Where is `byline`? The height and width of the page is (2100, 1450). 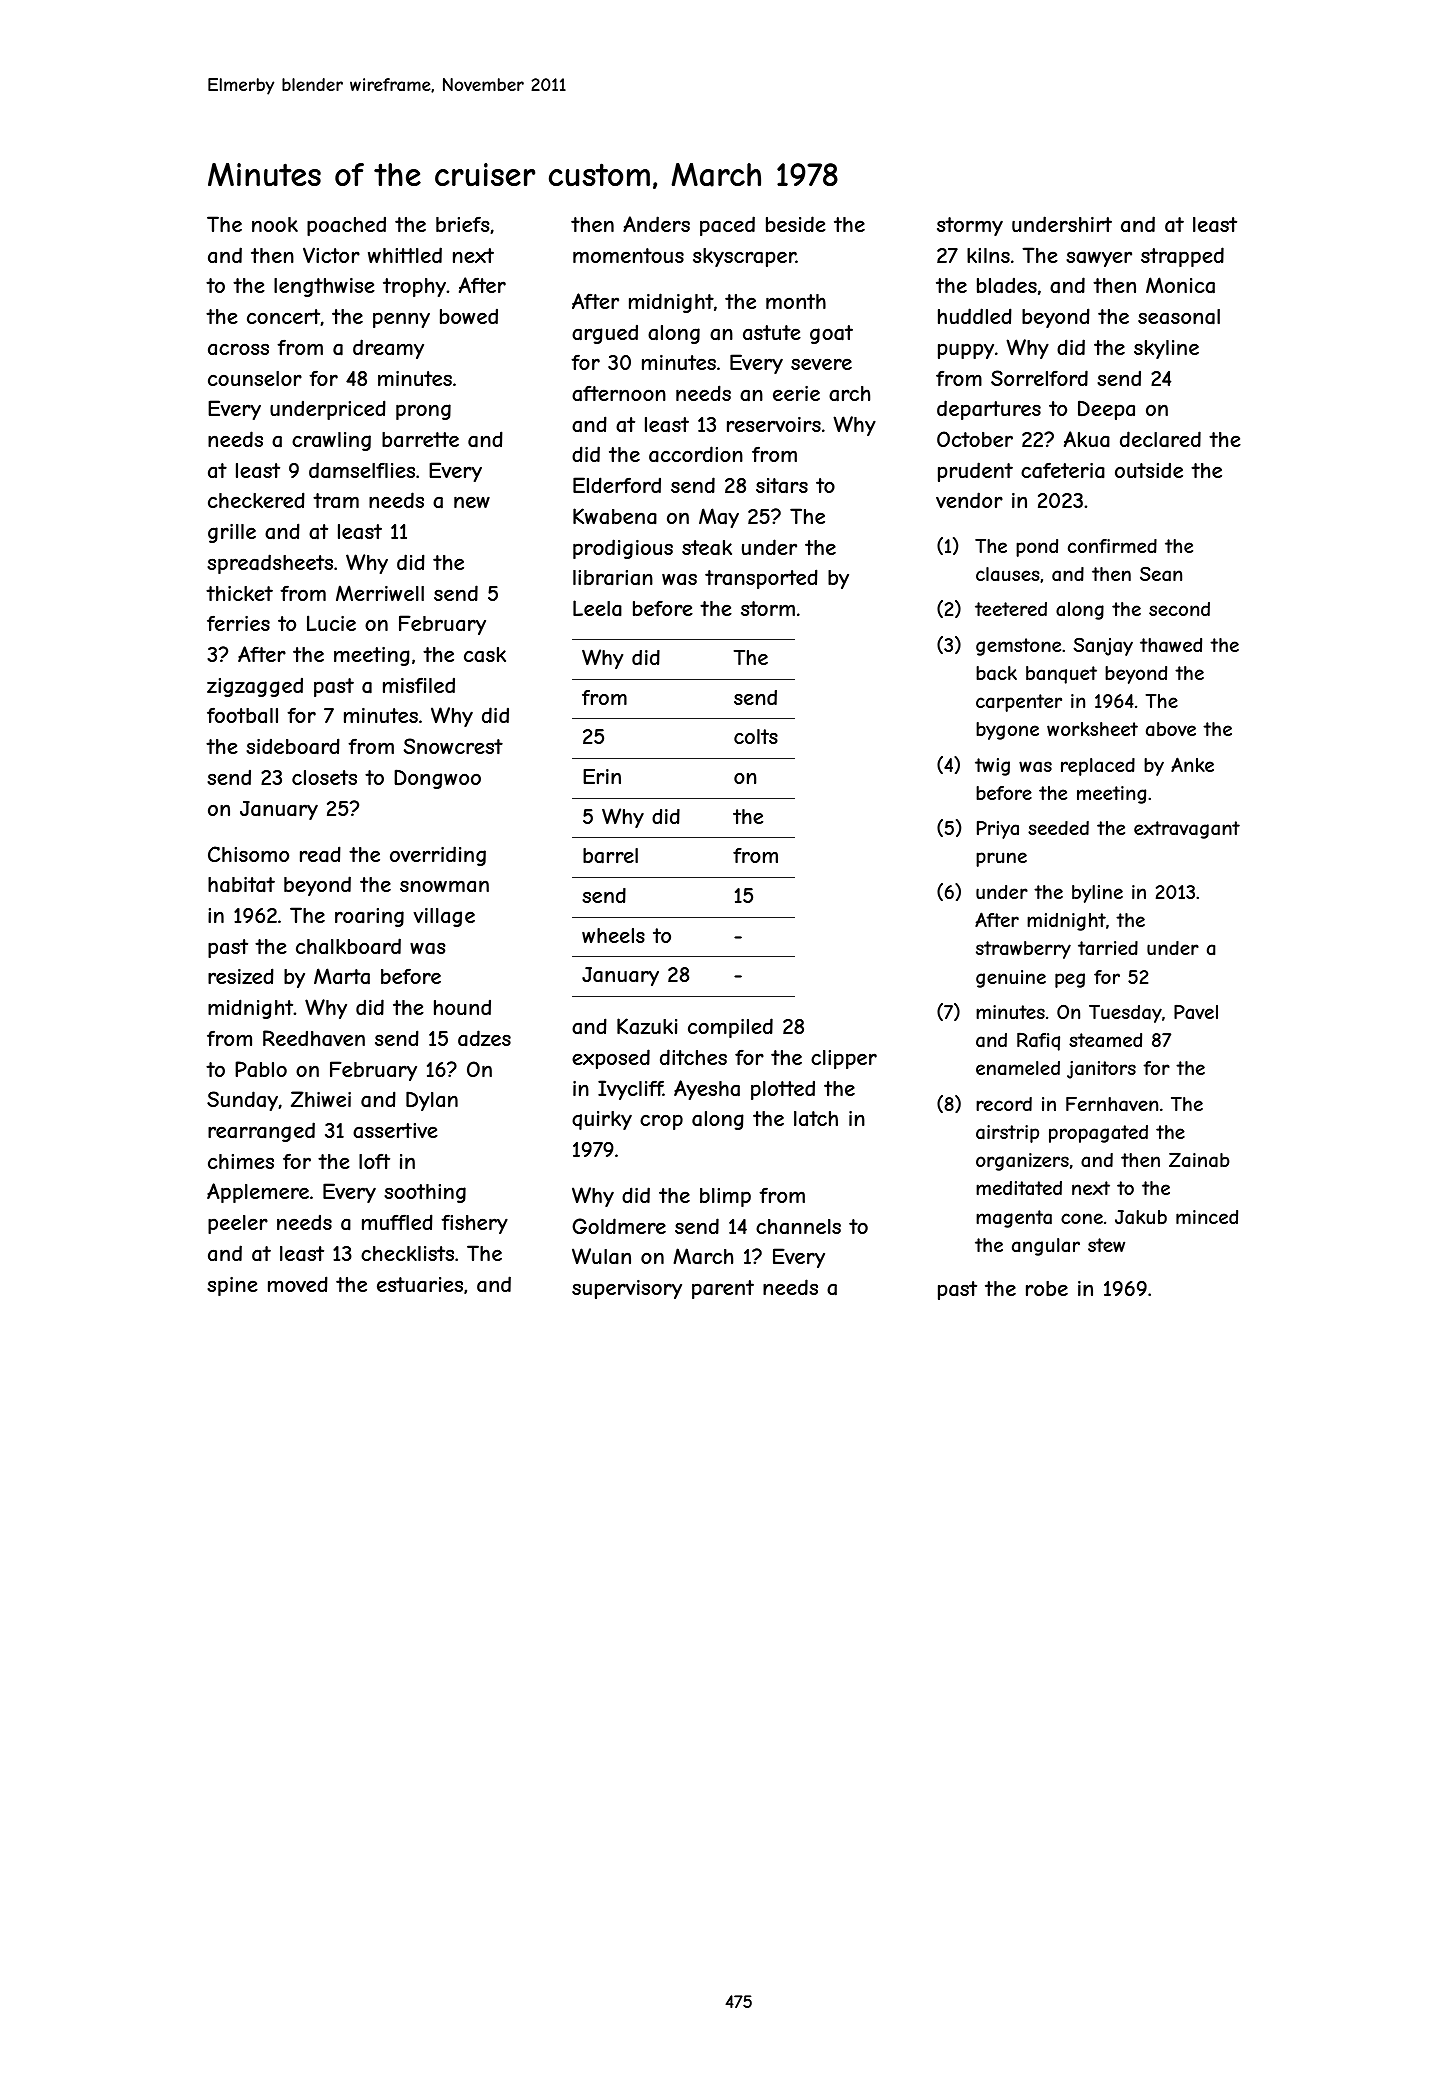 byline is located at coordinates (1097, 894).
